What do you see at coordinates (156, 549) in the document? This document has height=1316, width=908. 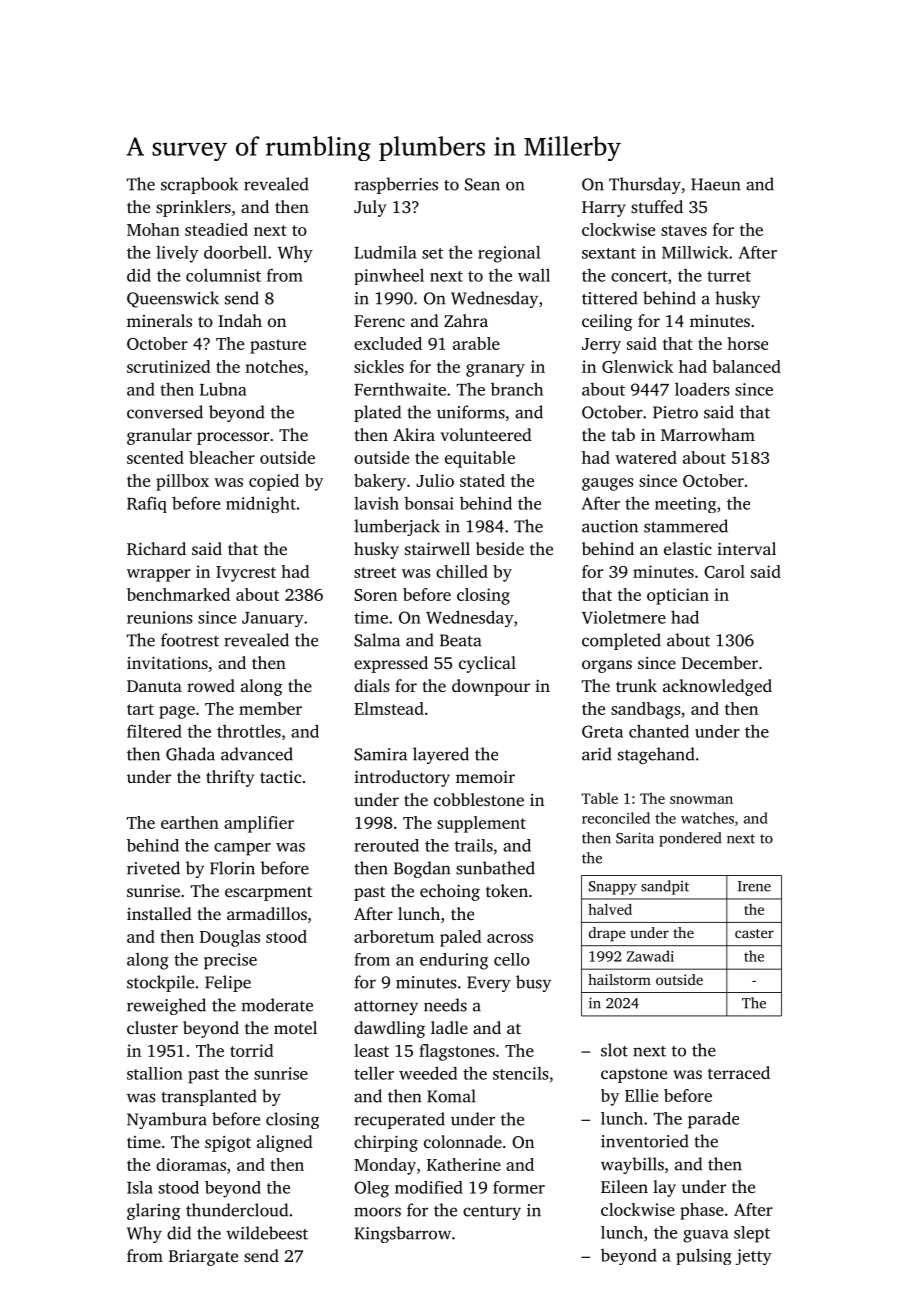 I see `Richard` at bounding box center [156, 549].
